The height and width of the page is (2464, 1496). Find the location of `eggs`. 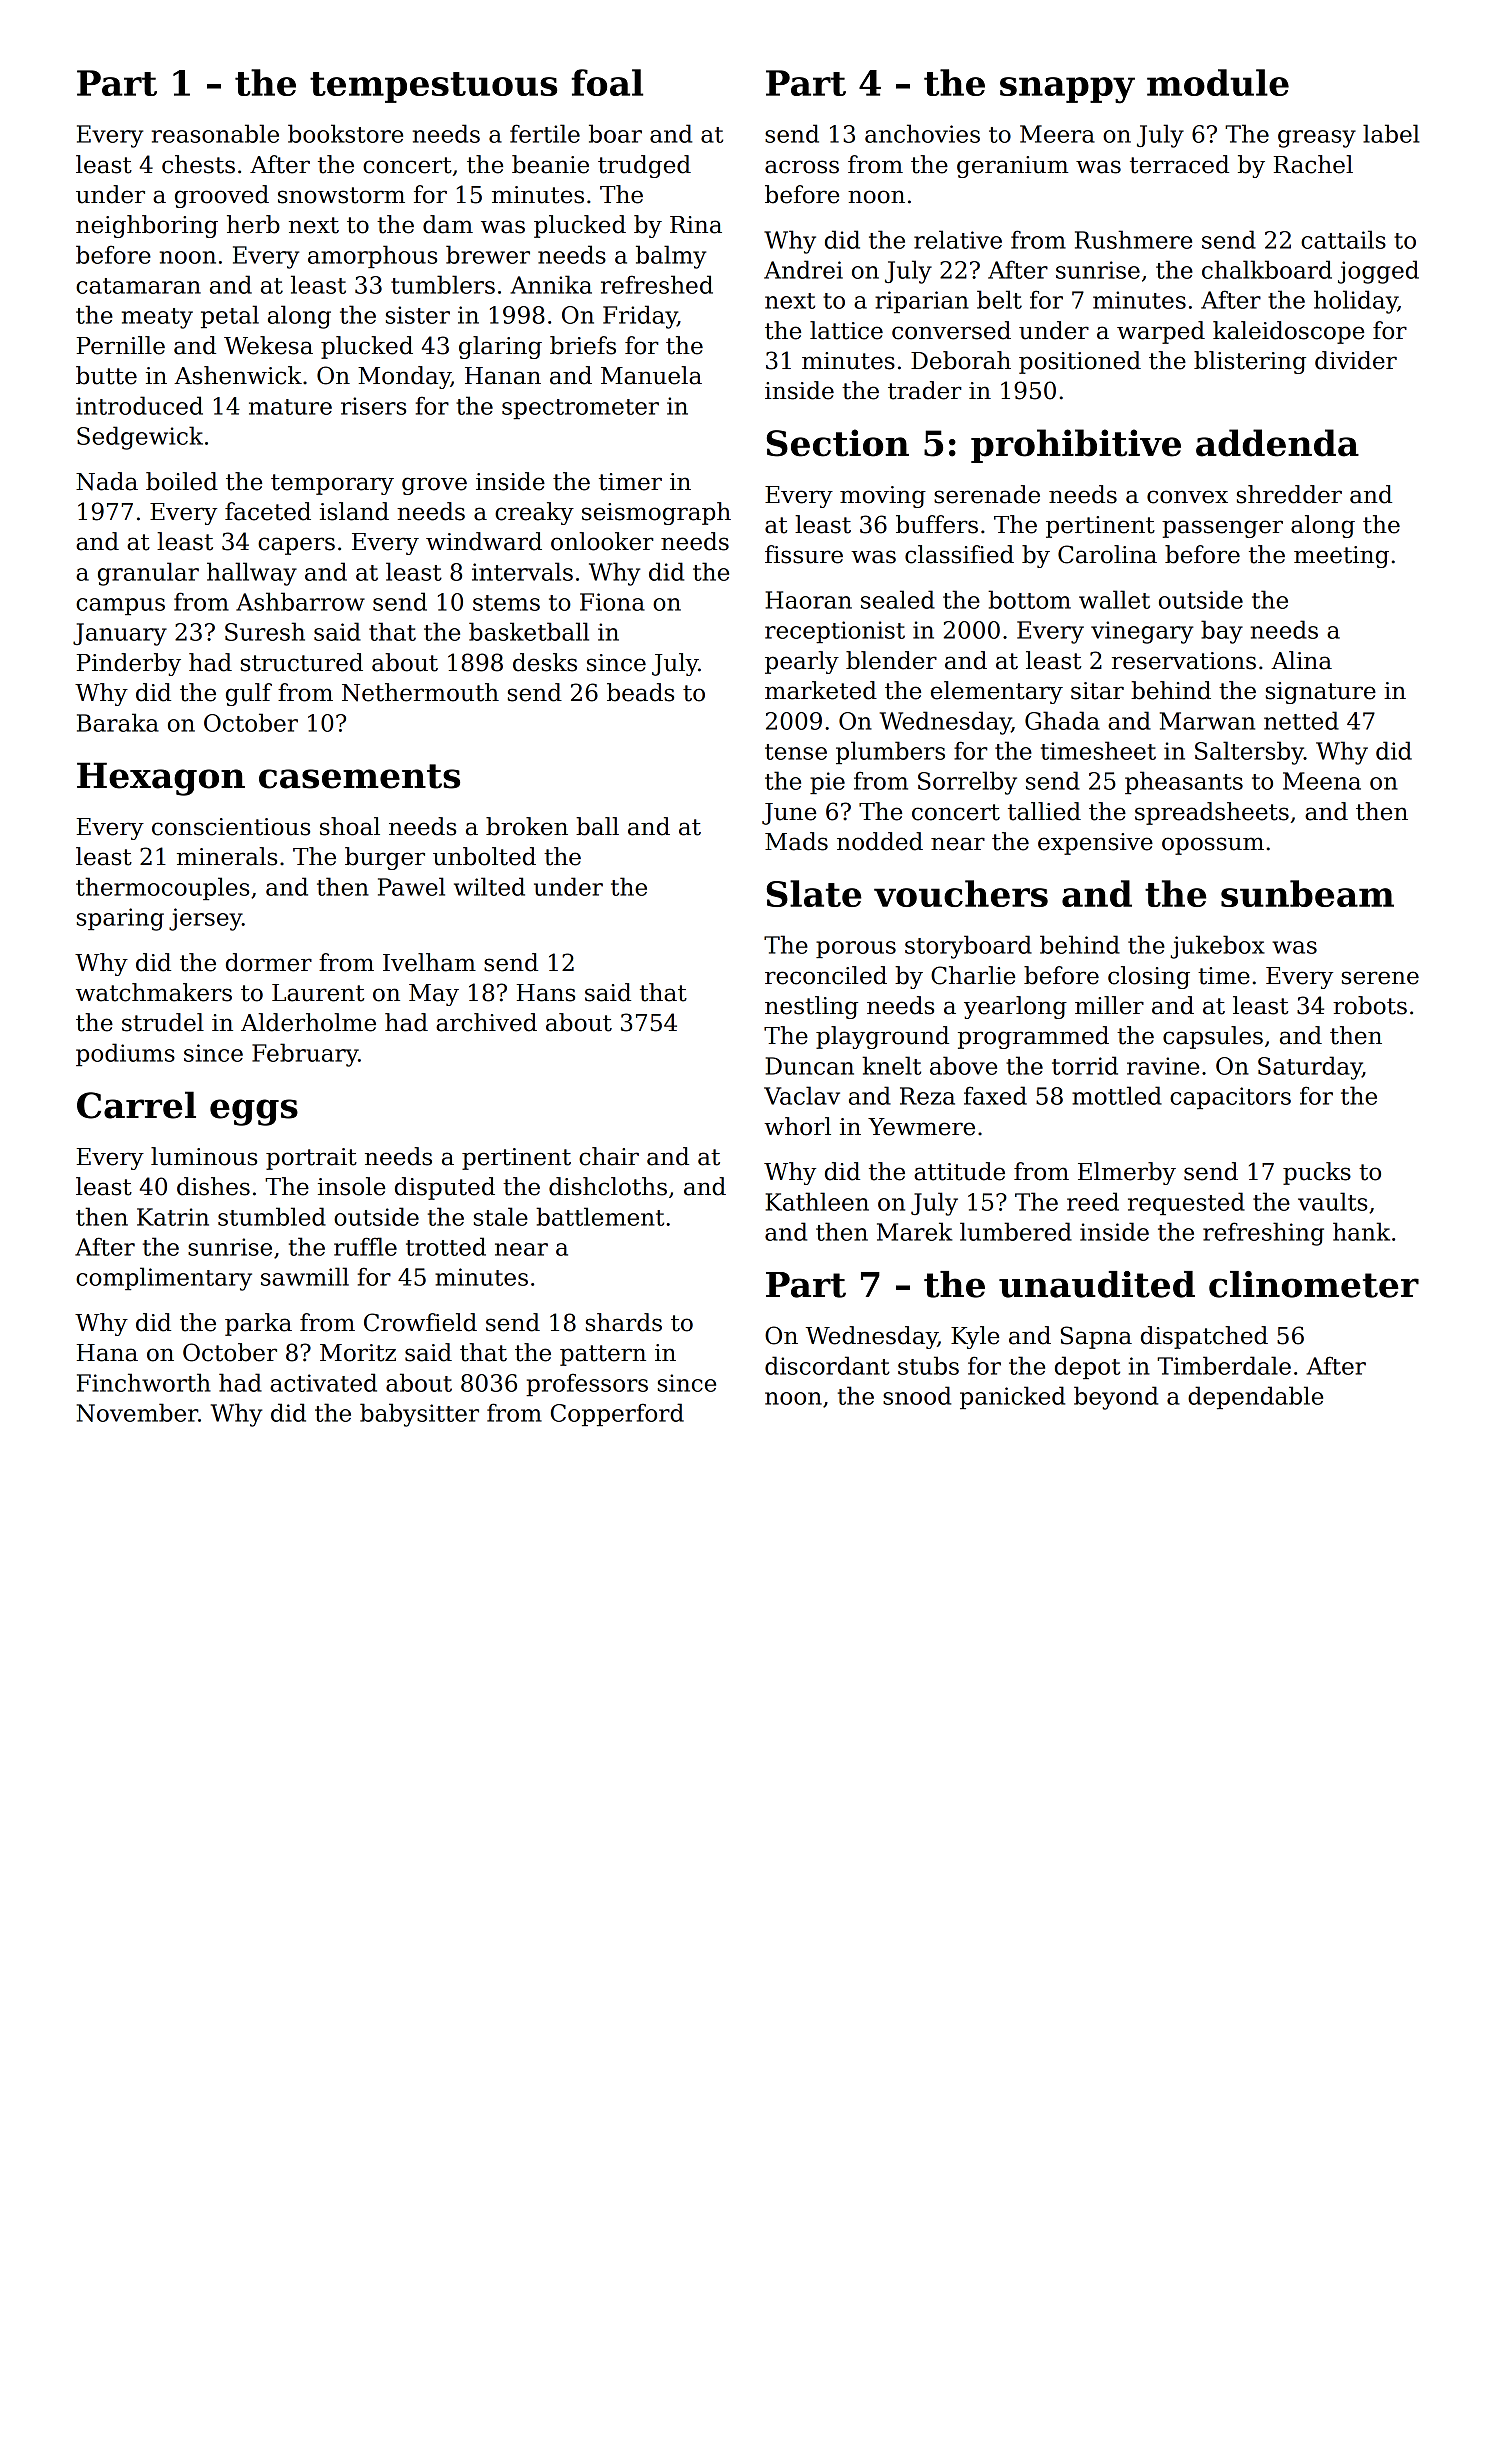

eggs is located at coordinates (254, 1112).
